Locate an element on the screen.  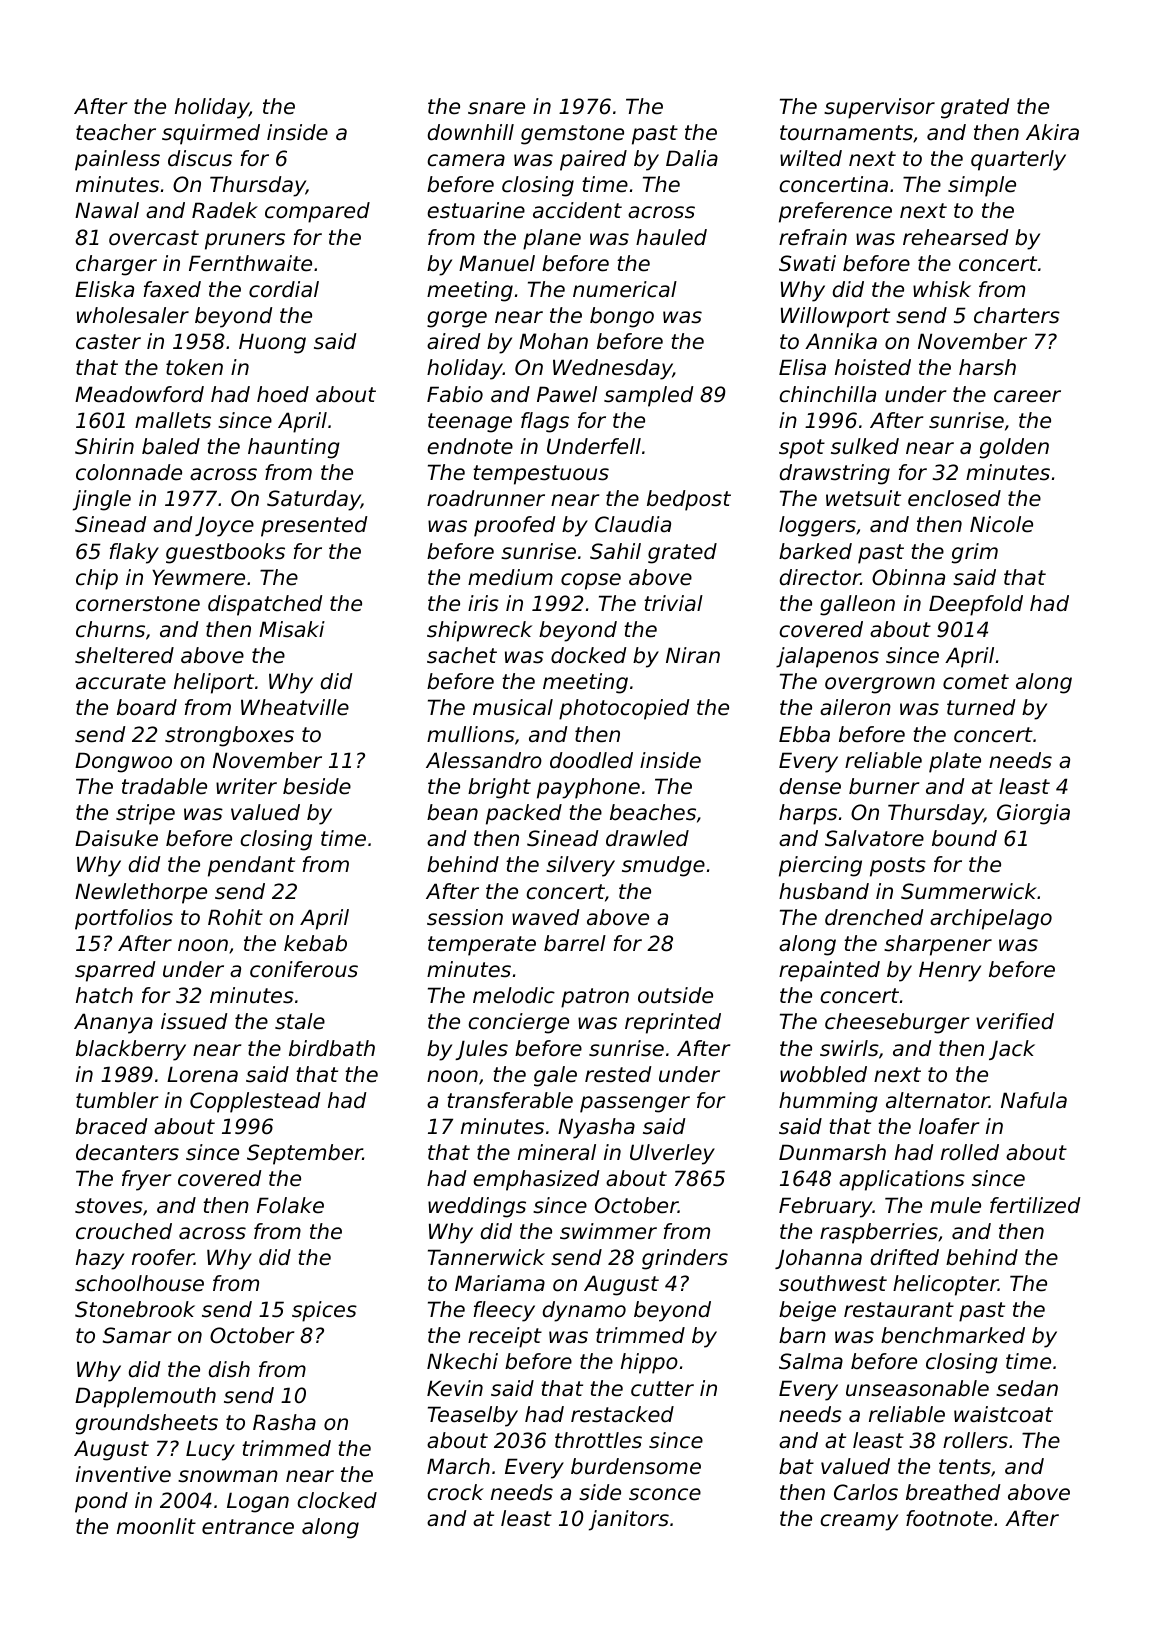
restaurant is located at coordinates (899, 1310).
